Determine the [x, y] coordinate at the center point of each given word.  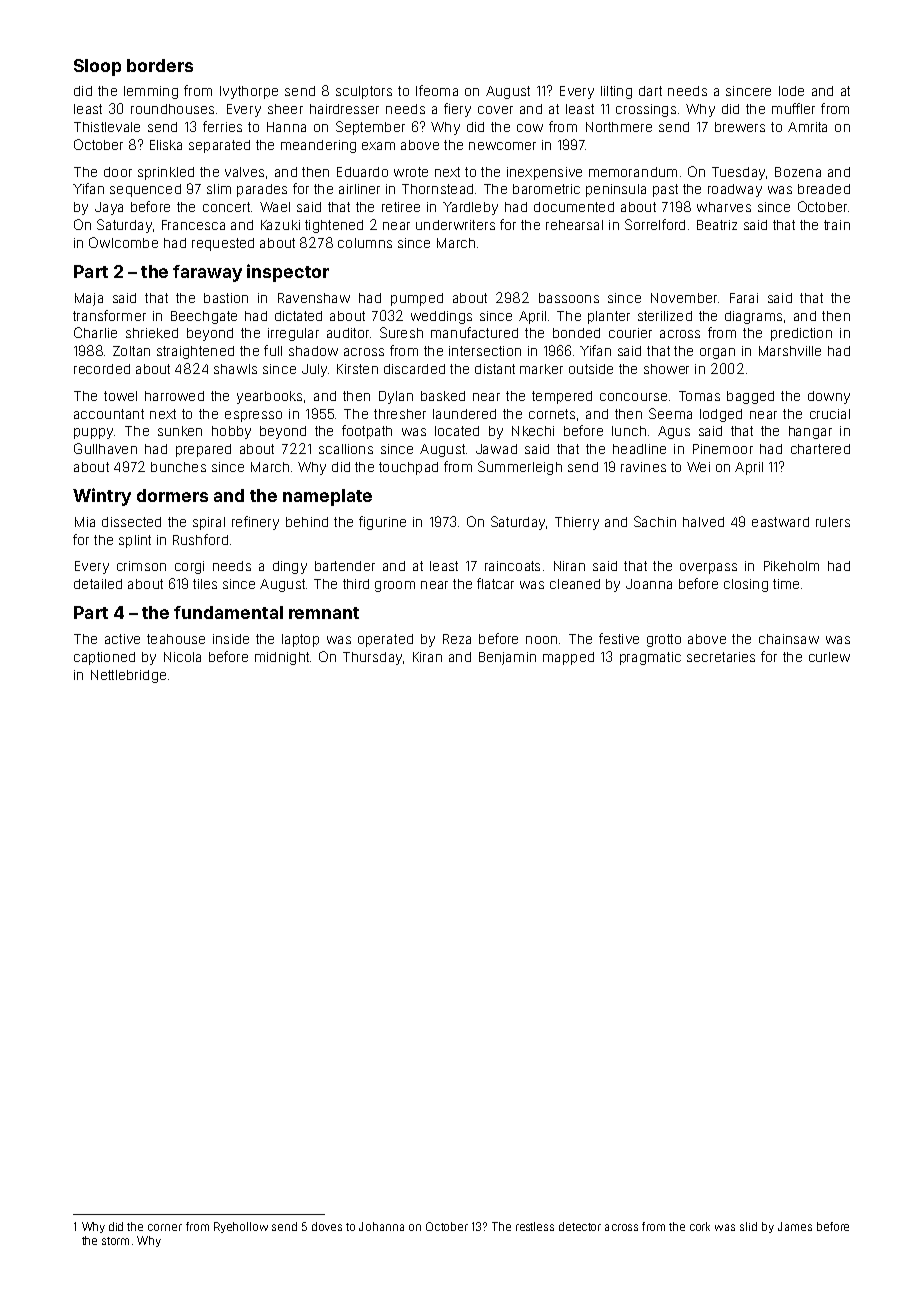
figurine [382, 523]
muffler [793, 108]
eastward [780, 522]
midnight [282, 658]
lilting [616, 92]
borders [160, 65]
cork [700, 1226]
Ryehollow [241, 1227]
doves [327, 1226]
